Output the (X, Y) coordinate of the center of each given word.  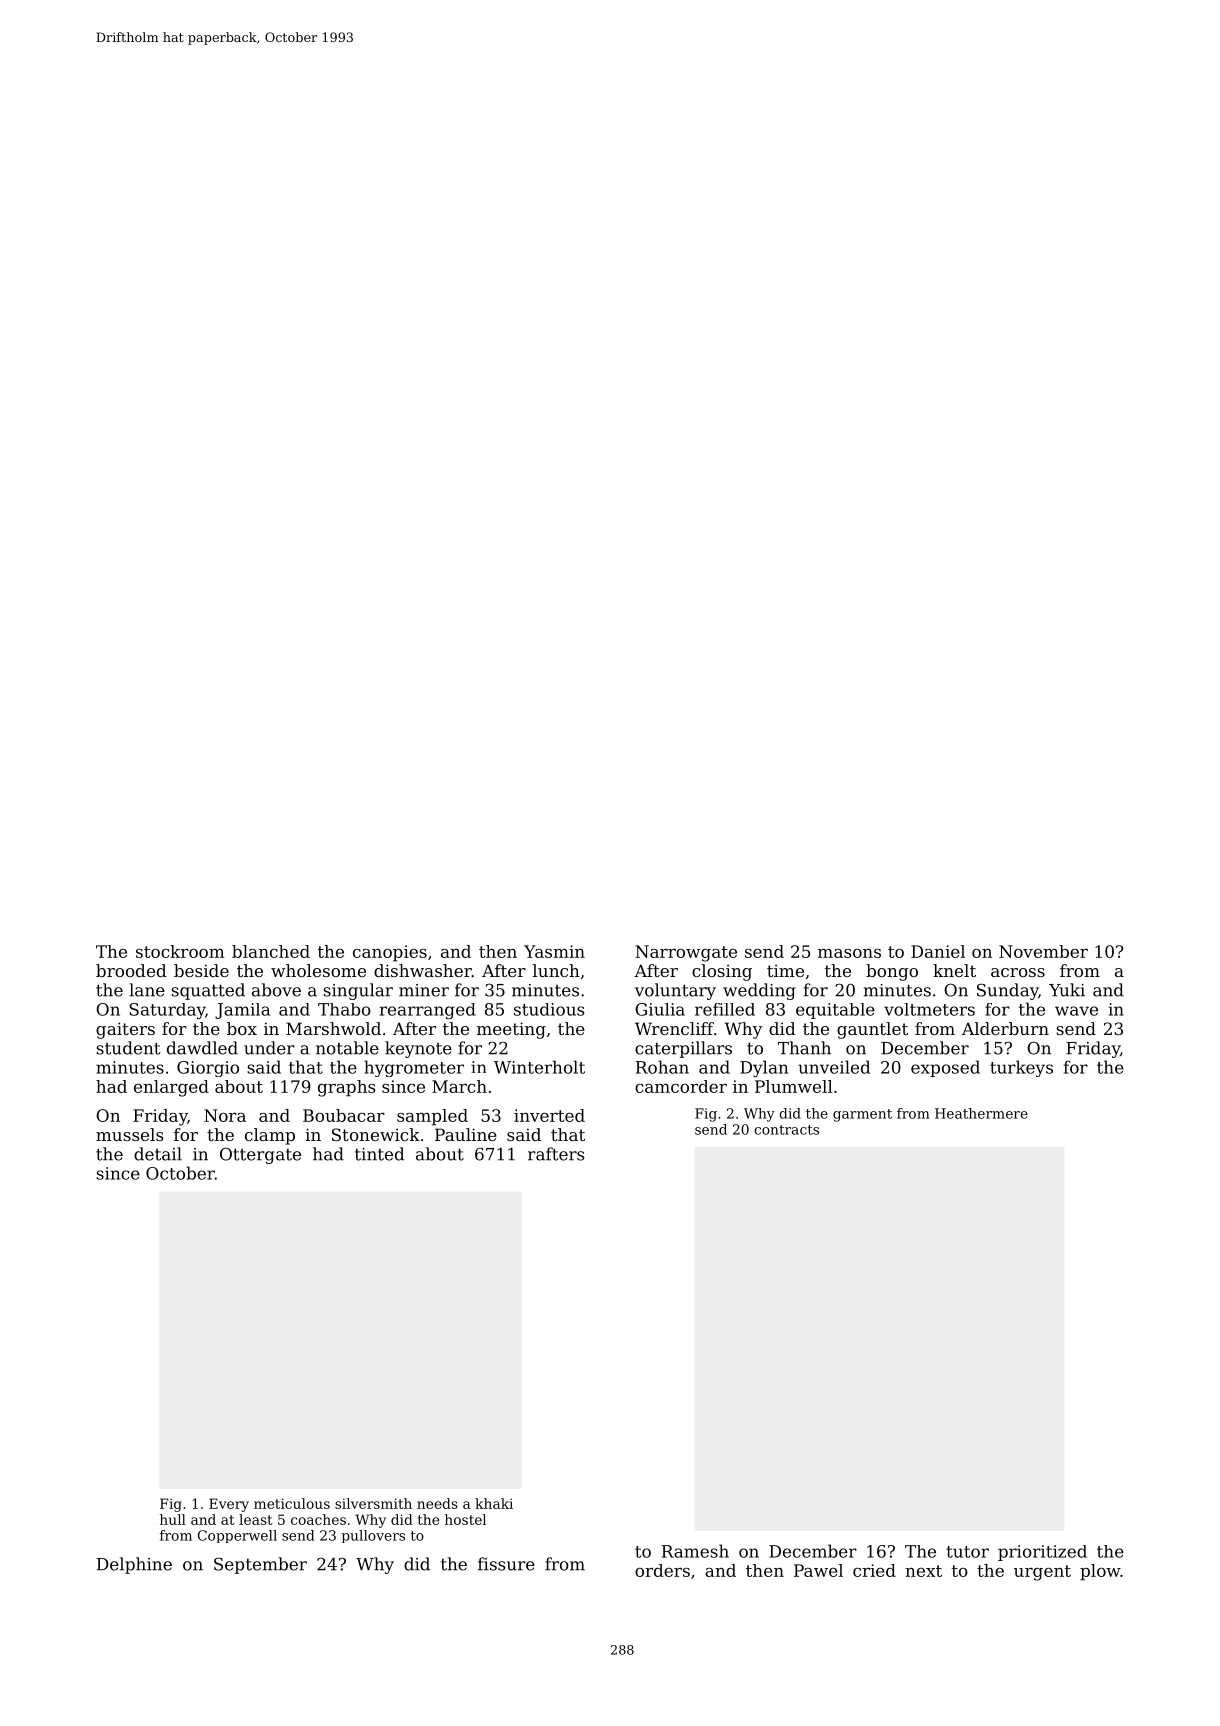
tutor (967, 1552)
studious (549, 1009)
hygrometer (414, 1068)
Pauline (466, 1134)
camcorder (681, 1086)
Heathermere (981, 1113)
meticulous (292, 1503)
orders (662, 1570)
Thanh (804, 1048)
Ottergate (260, 1155)
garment (862, 1115)
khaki (494, 1503)
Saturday (167, 1011)
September (260, 1565)
